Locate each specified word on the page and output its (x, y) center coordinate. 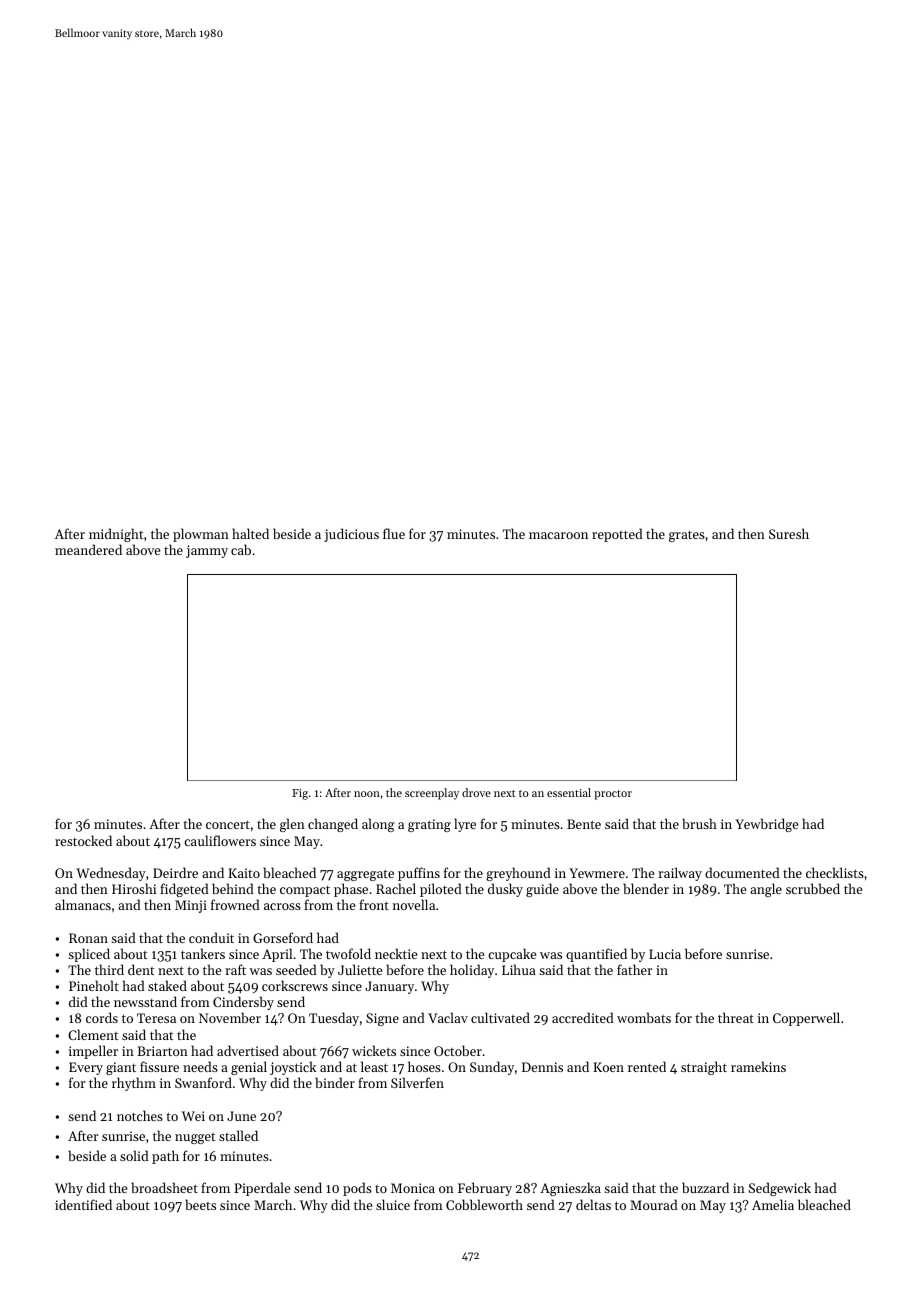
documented (742, 872)
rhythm (134, 1084)
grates (687, 536)
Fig (300, 794)
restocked (83, 840)
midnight (116, 535)
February (485, 1189)
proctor (613, 795)
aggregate (365, 875)
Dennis (542, 1067)
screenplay (432, 794)
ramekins (758, 1066)
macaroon (558, 535)
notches (140, 1115)
